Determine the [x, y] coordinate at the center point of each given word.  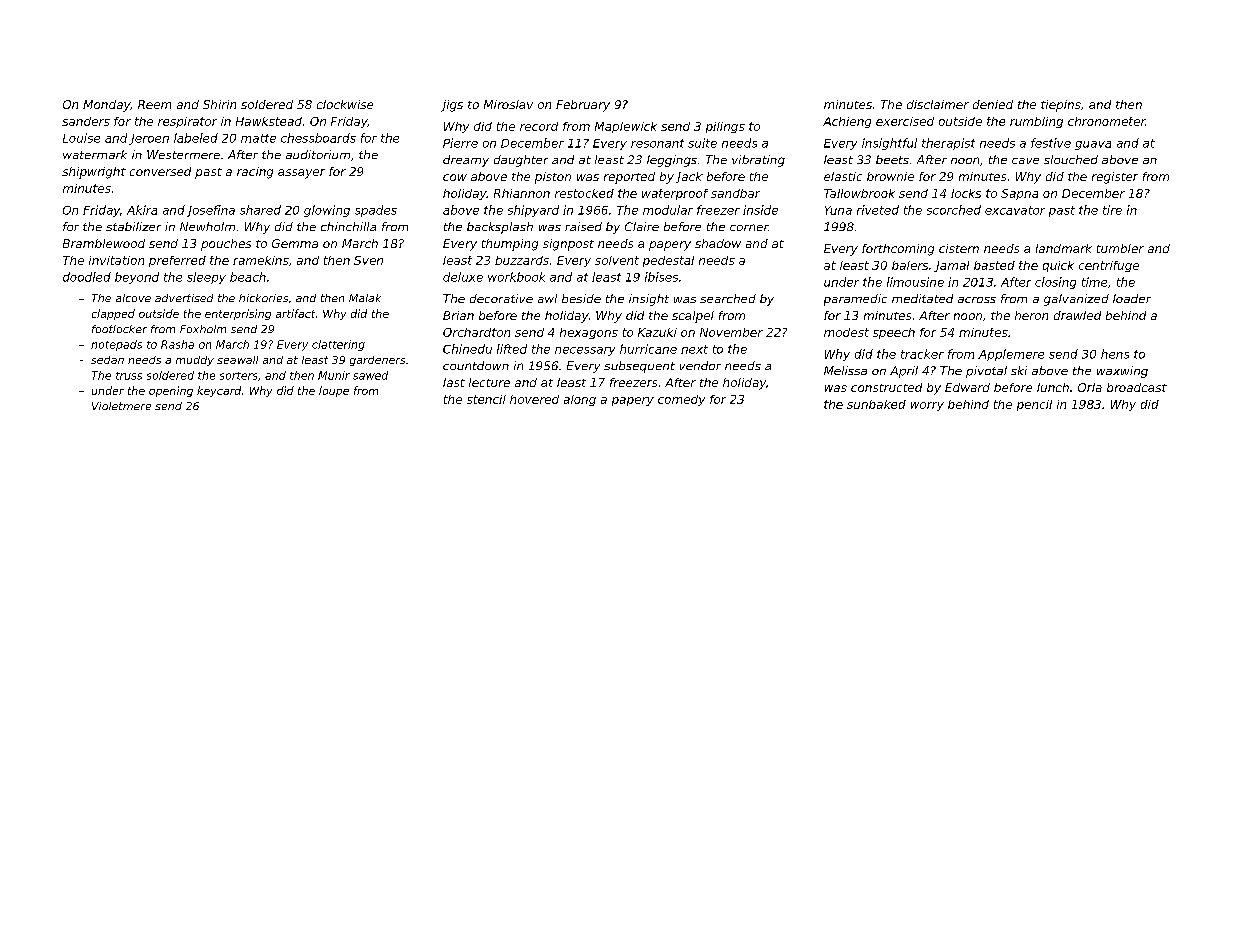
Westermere [183, 154]
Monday [106, 106]
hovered [534, 399]
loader [1132, 298]
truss [129, 376]
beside [581, 298]
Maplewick [626, 127]
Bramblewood [104, 243]
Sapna [1019, 194]
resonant [657, 143]
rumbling [1036, 122]
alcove [133, 298]
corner [749, 227]
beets [892, 159]
